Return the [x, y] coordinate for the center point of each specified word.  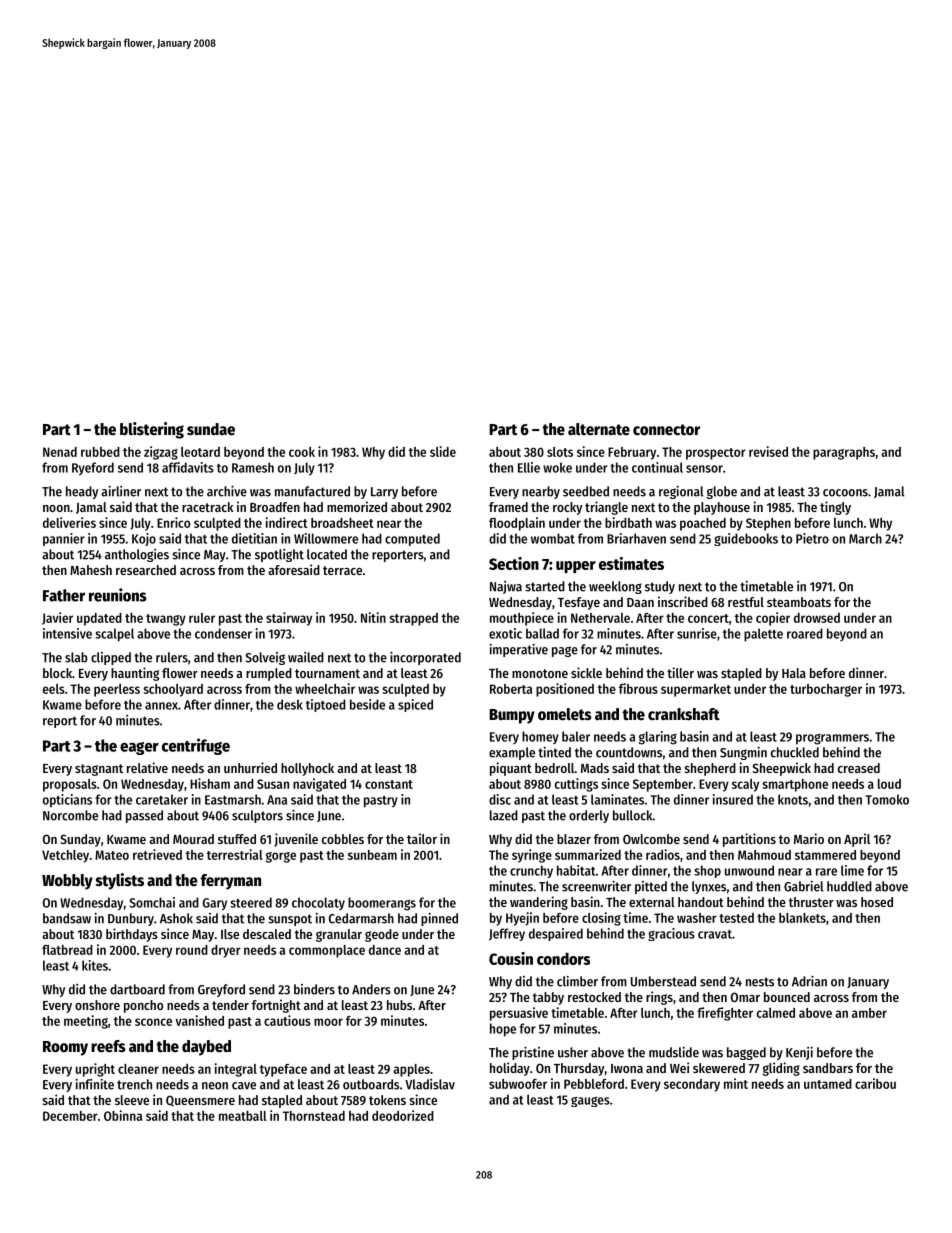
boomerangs [382, 904]
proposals [70, 785]
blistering [152, 430]
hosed [877, 902]
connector [666, 430]
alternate [599, 429]
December [70, 1116]
